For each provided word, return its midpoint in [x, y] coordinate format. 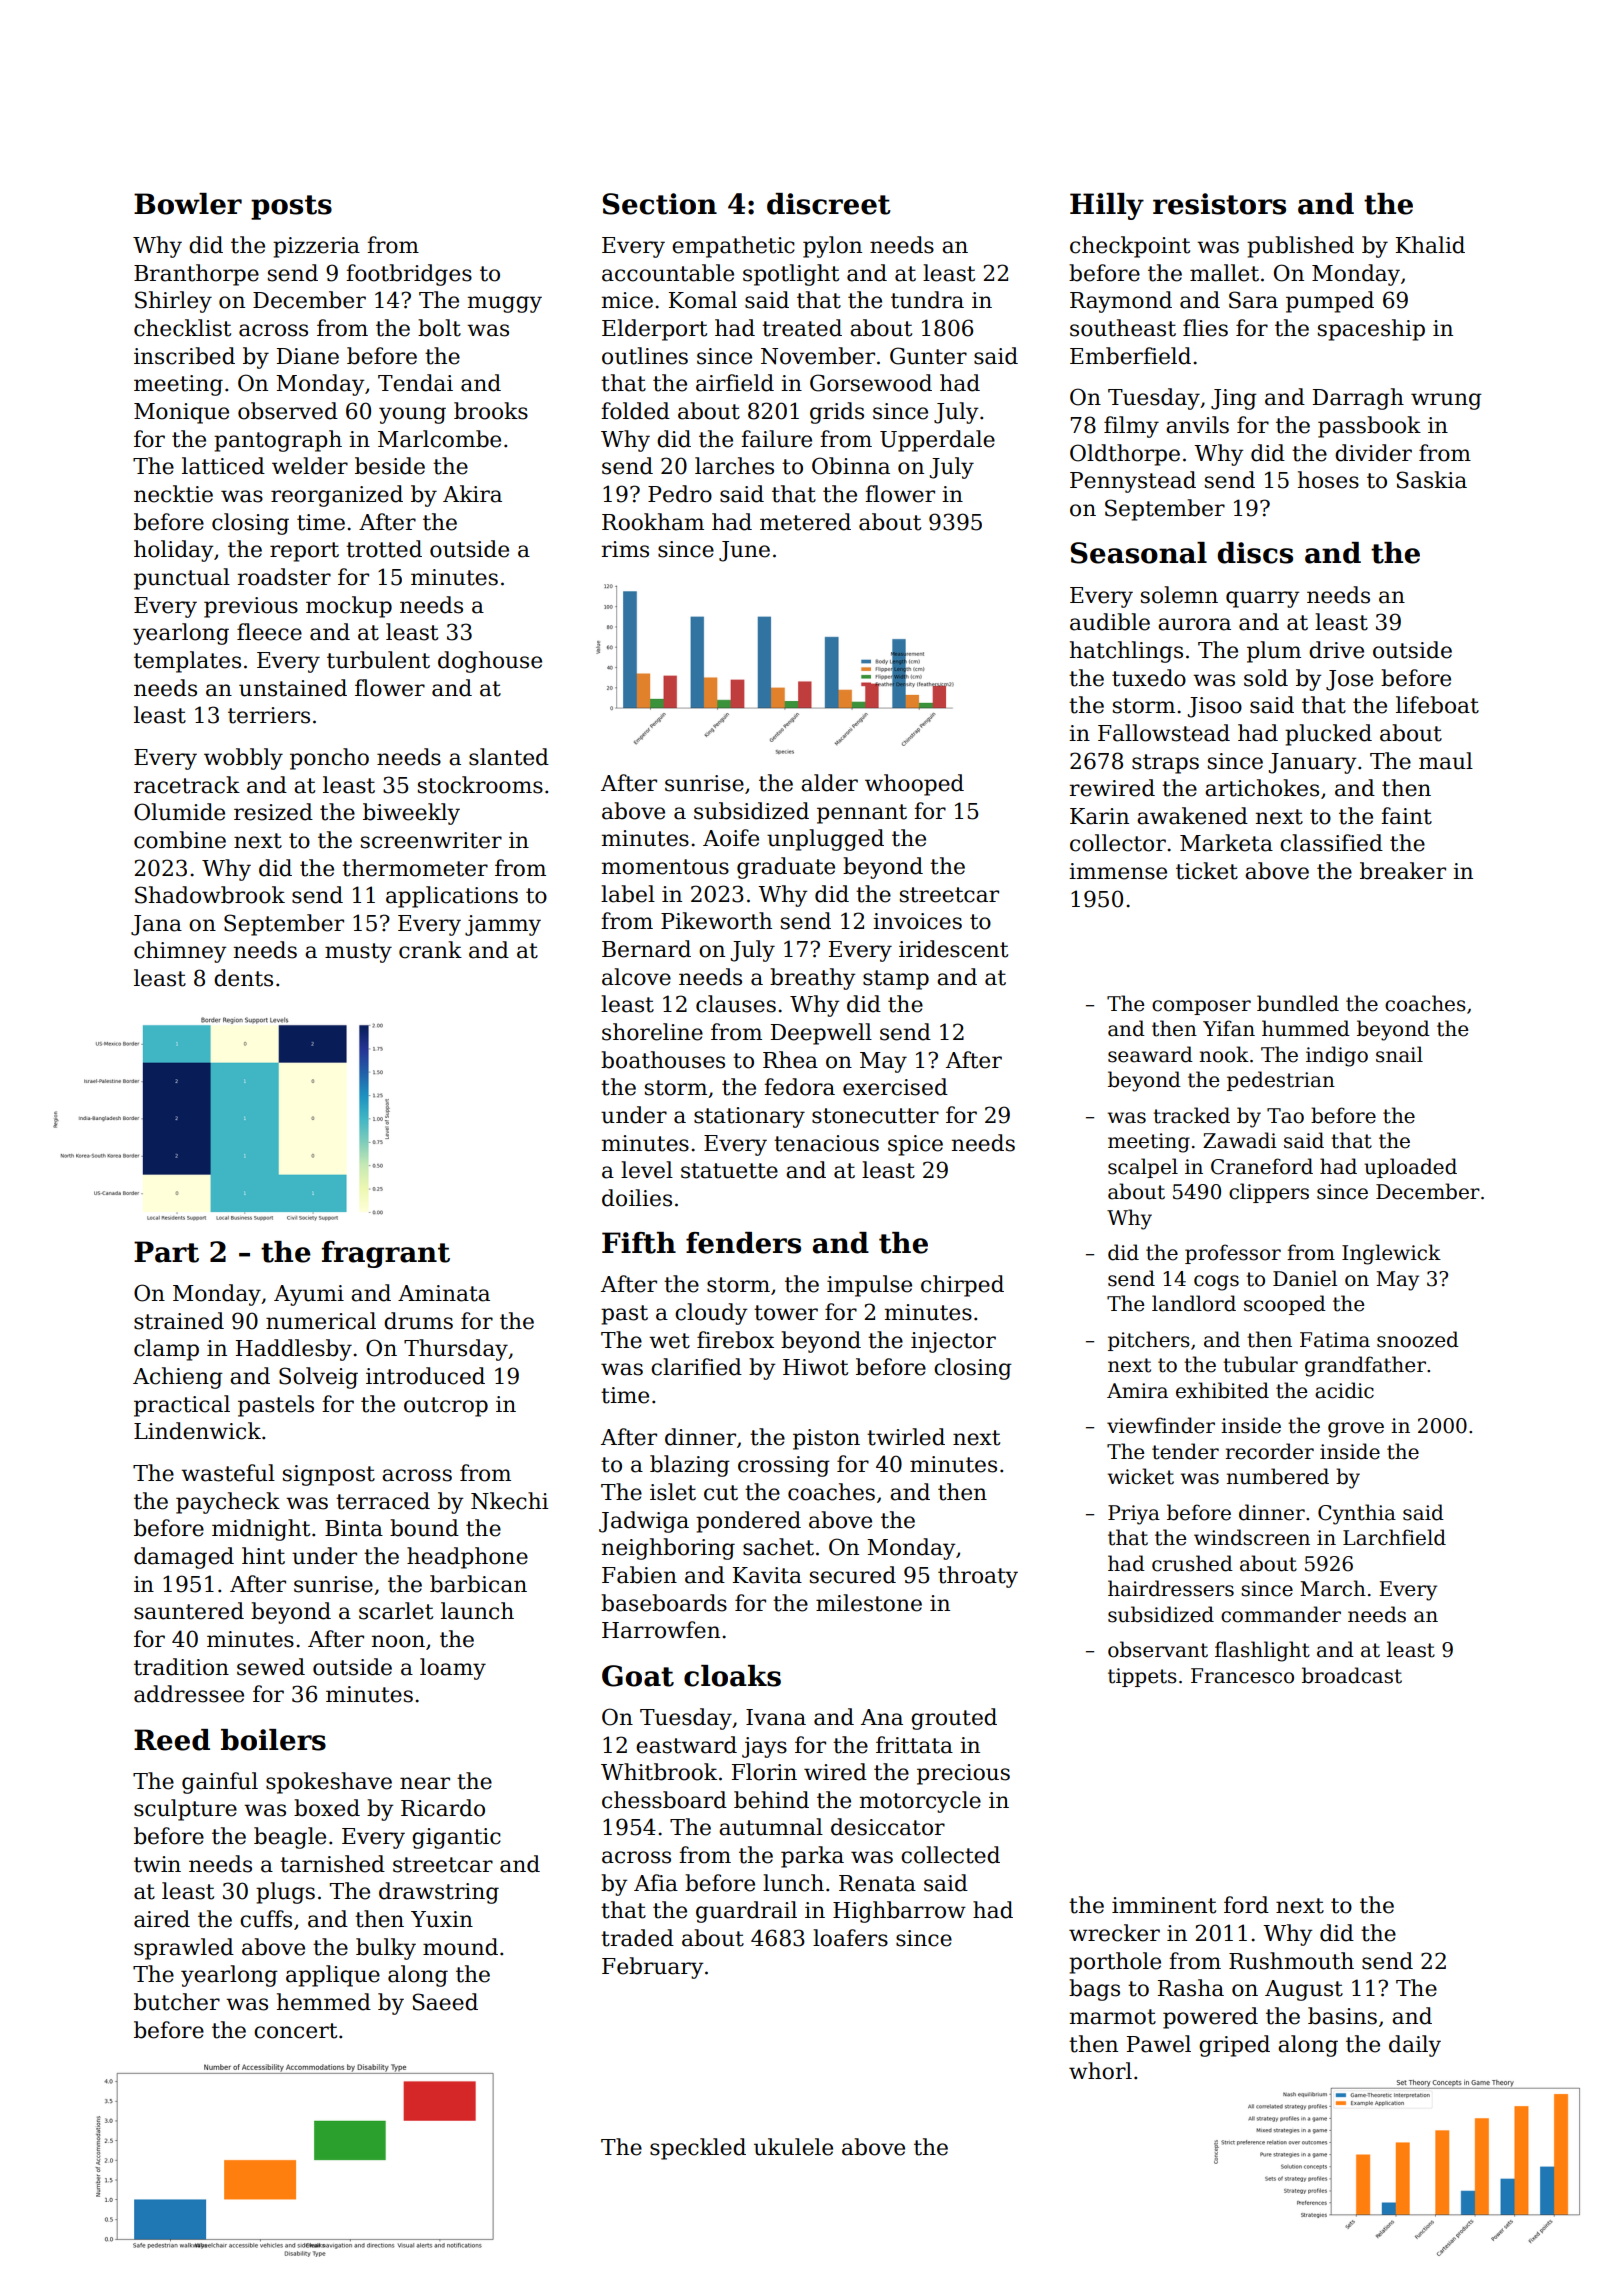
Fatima [1335, 1340]
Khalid [1430, 245]
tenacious [826, 1143]
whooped [914, 785]
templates [187, 662]
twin [157, 1864]
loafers [850, 1938]
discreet [829, 204]
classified [1331, 843]
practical [182, 1406]
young [412, 415]
